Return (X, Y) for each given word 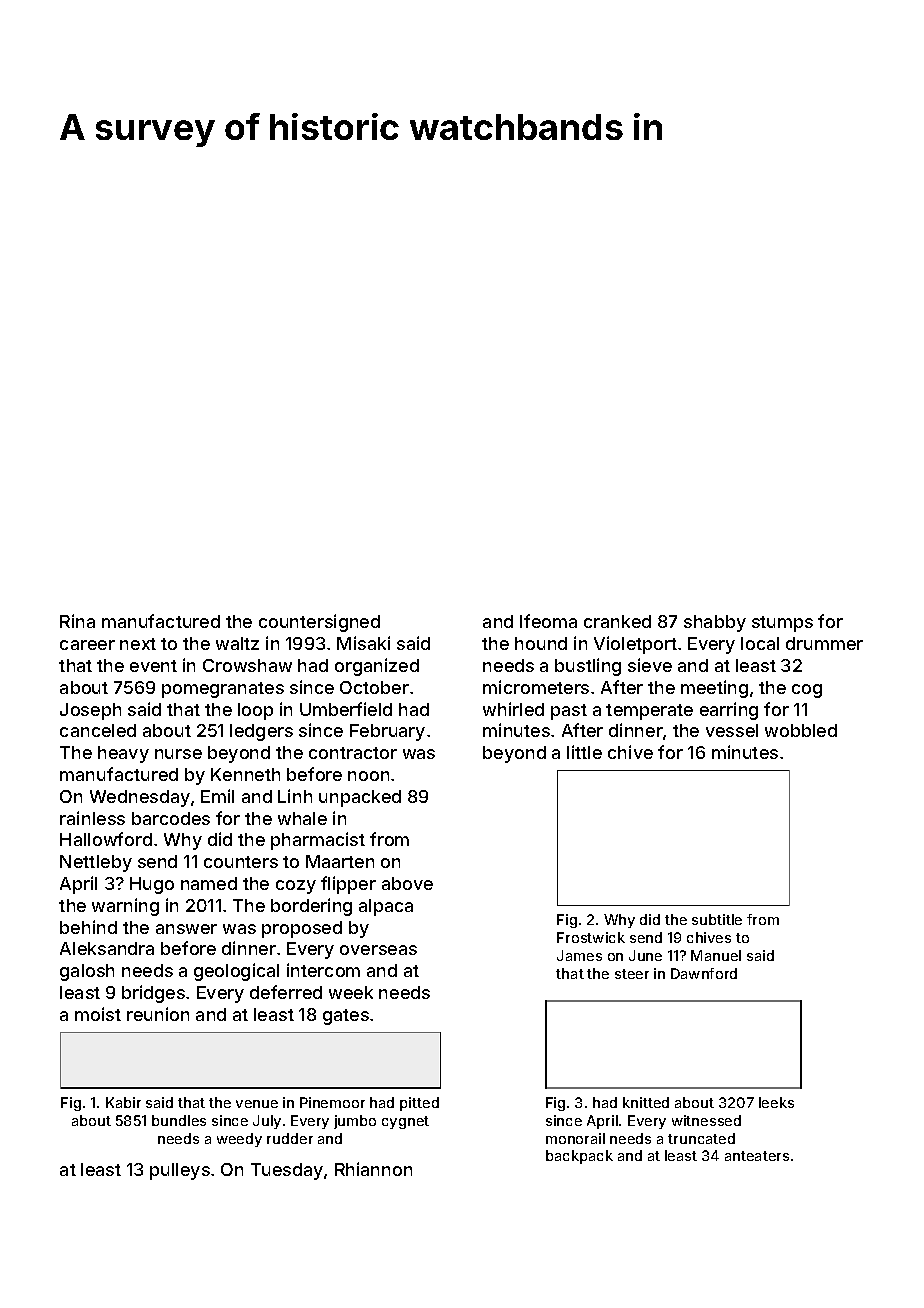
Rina (77, 621)
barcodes (171, 818)
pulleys (180, 1171)
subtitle (717, 919)
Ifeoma (548, 621)
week (351, 992)
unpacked (360, 798)
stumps (782, 624)
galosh (87, 972)
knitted (646, 1102)
